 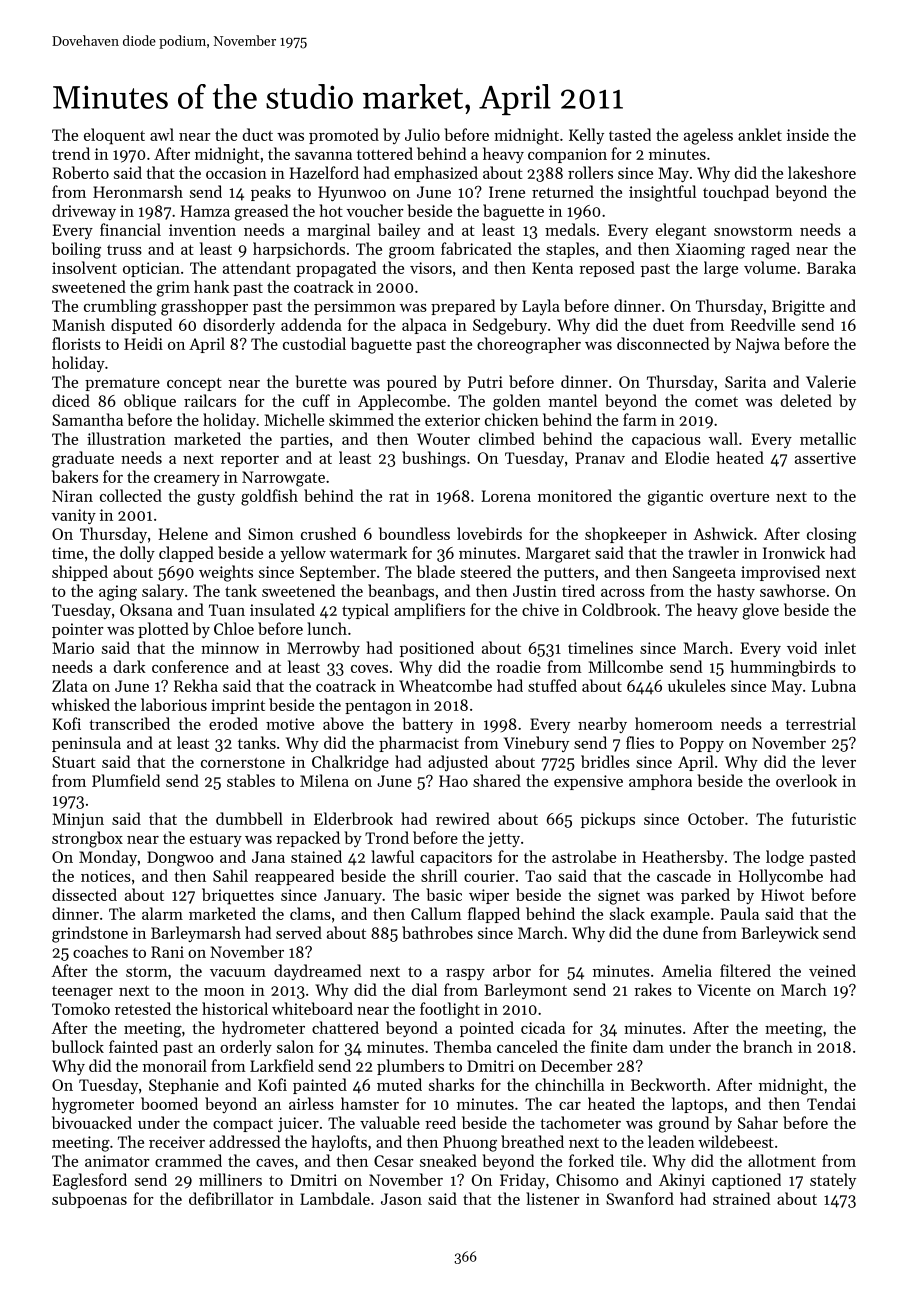 What do you see at coordinates (204, 307) in the screenshot?
I see `grasshopper` at bounding box center [204, 307].
